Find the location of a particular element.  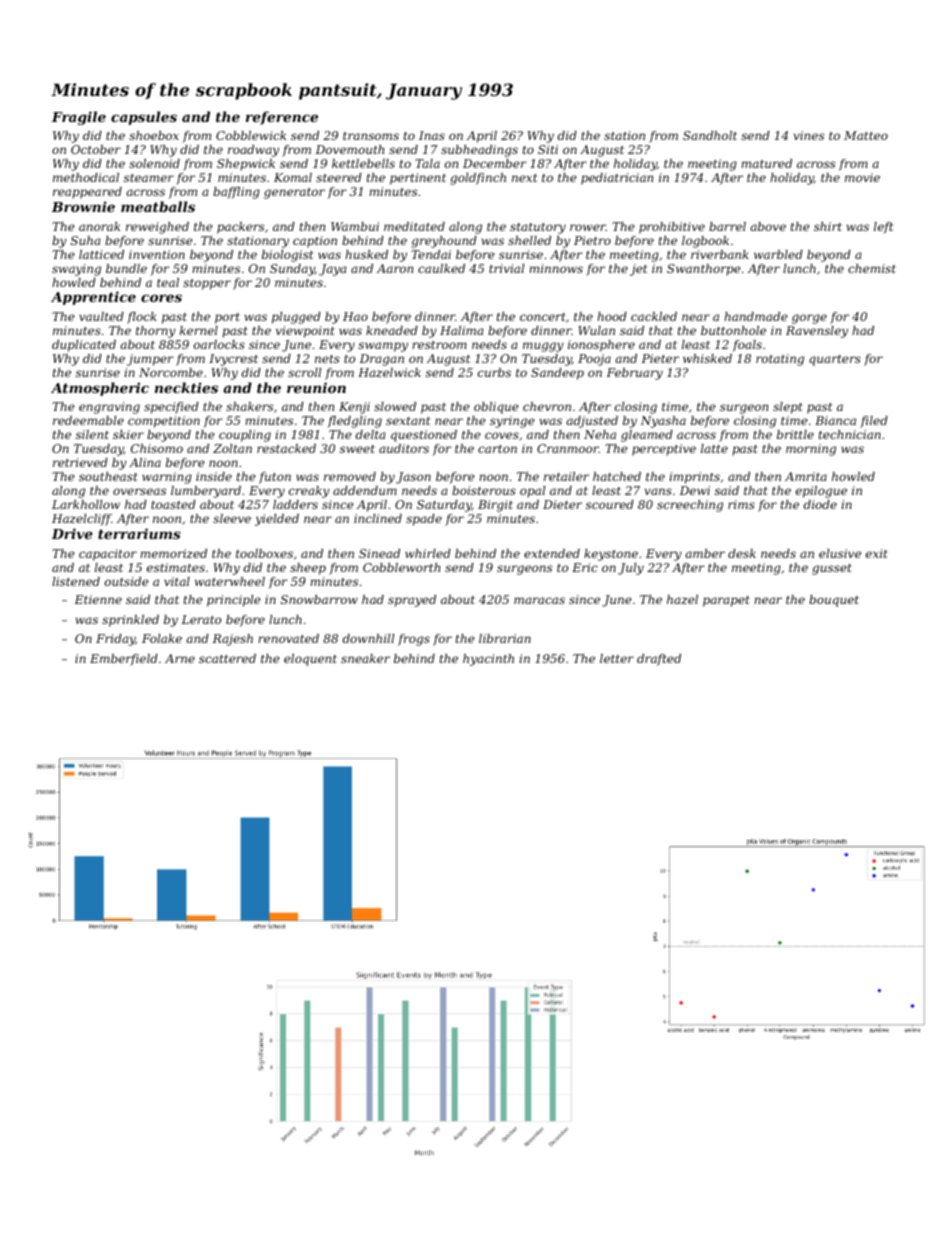

lumberyard is located at coordinates (206, 492).
